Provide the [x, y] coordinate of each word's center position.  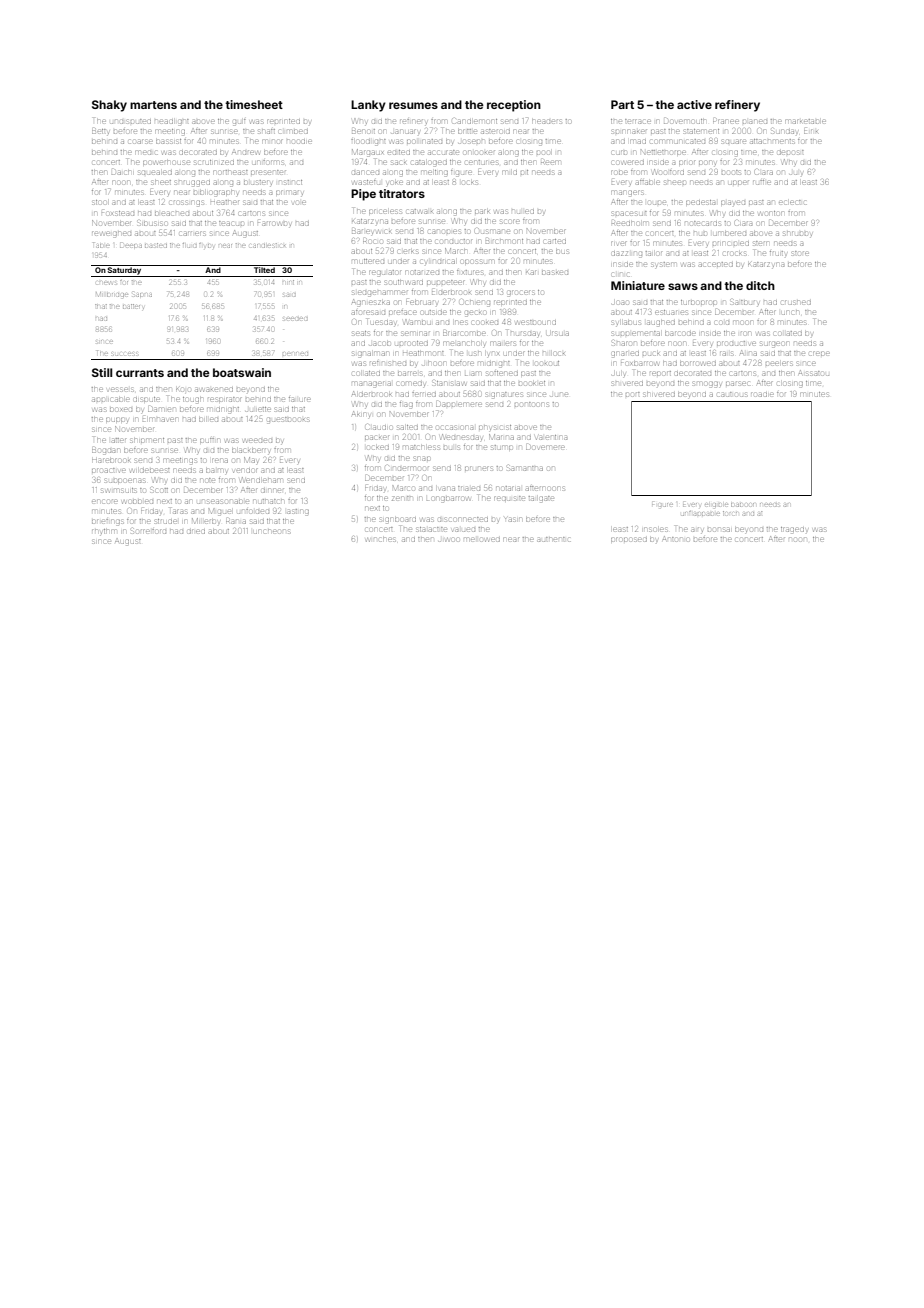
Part [622, 104]
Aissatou [814, 373]
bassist [168, 141]
